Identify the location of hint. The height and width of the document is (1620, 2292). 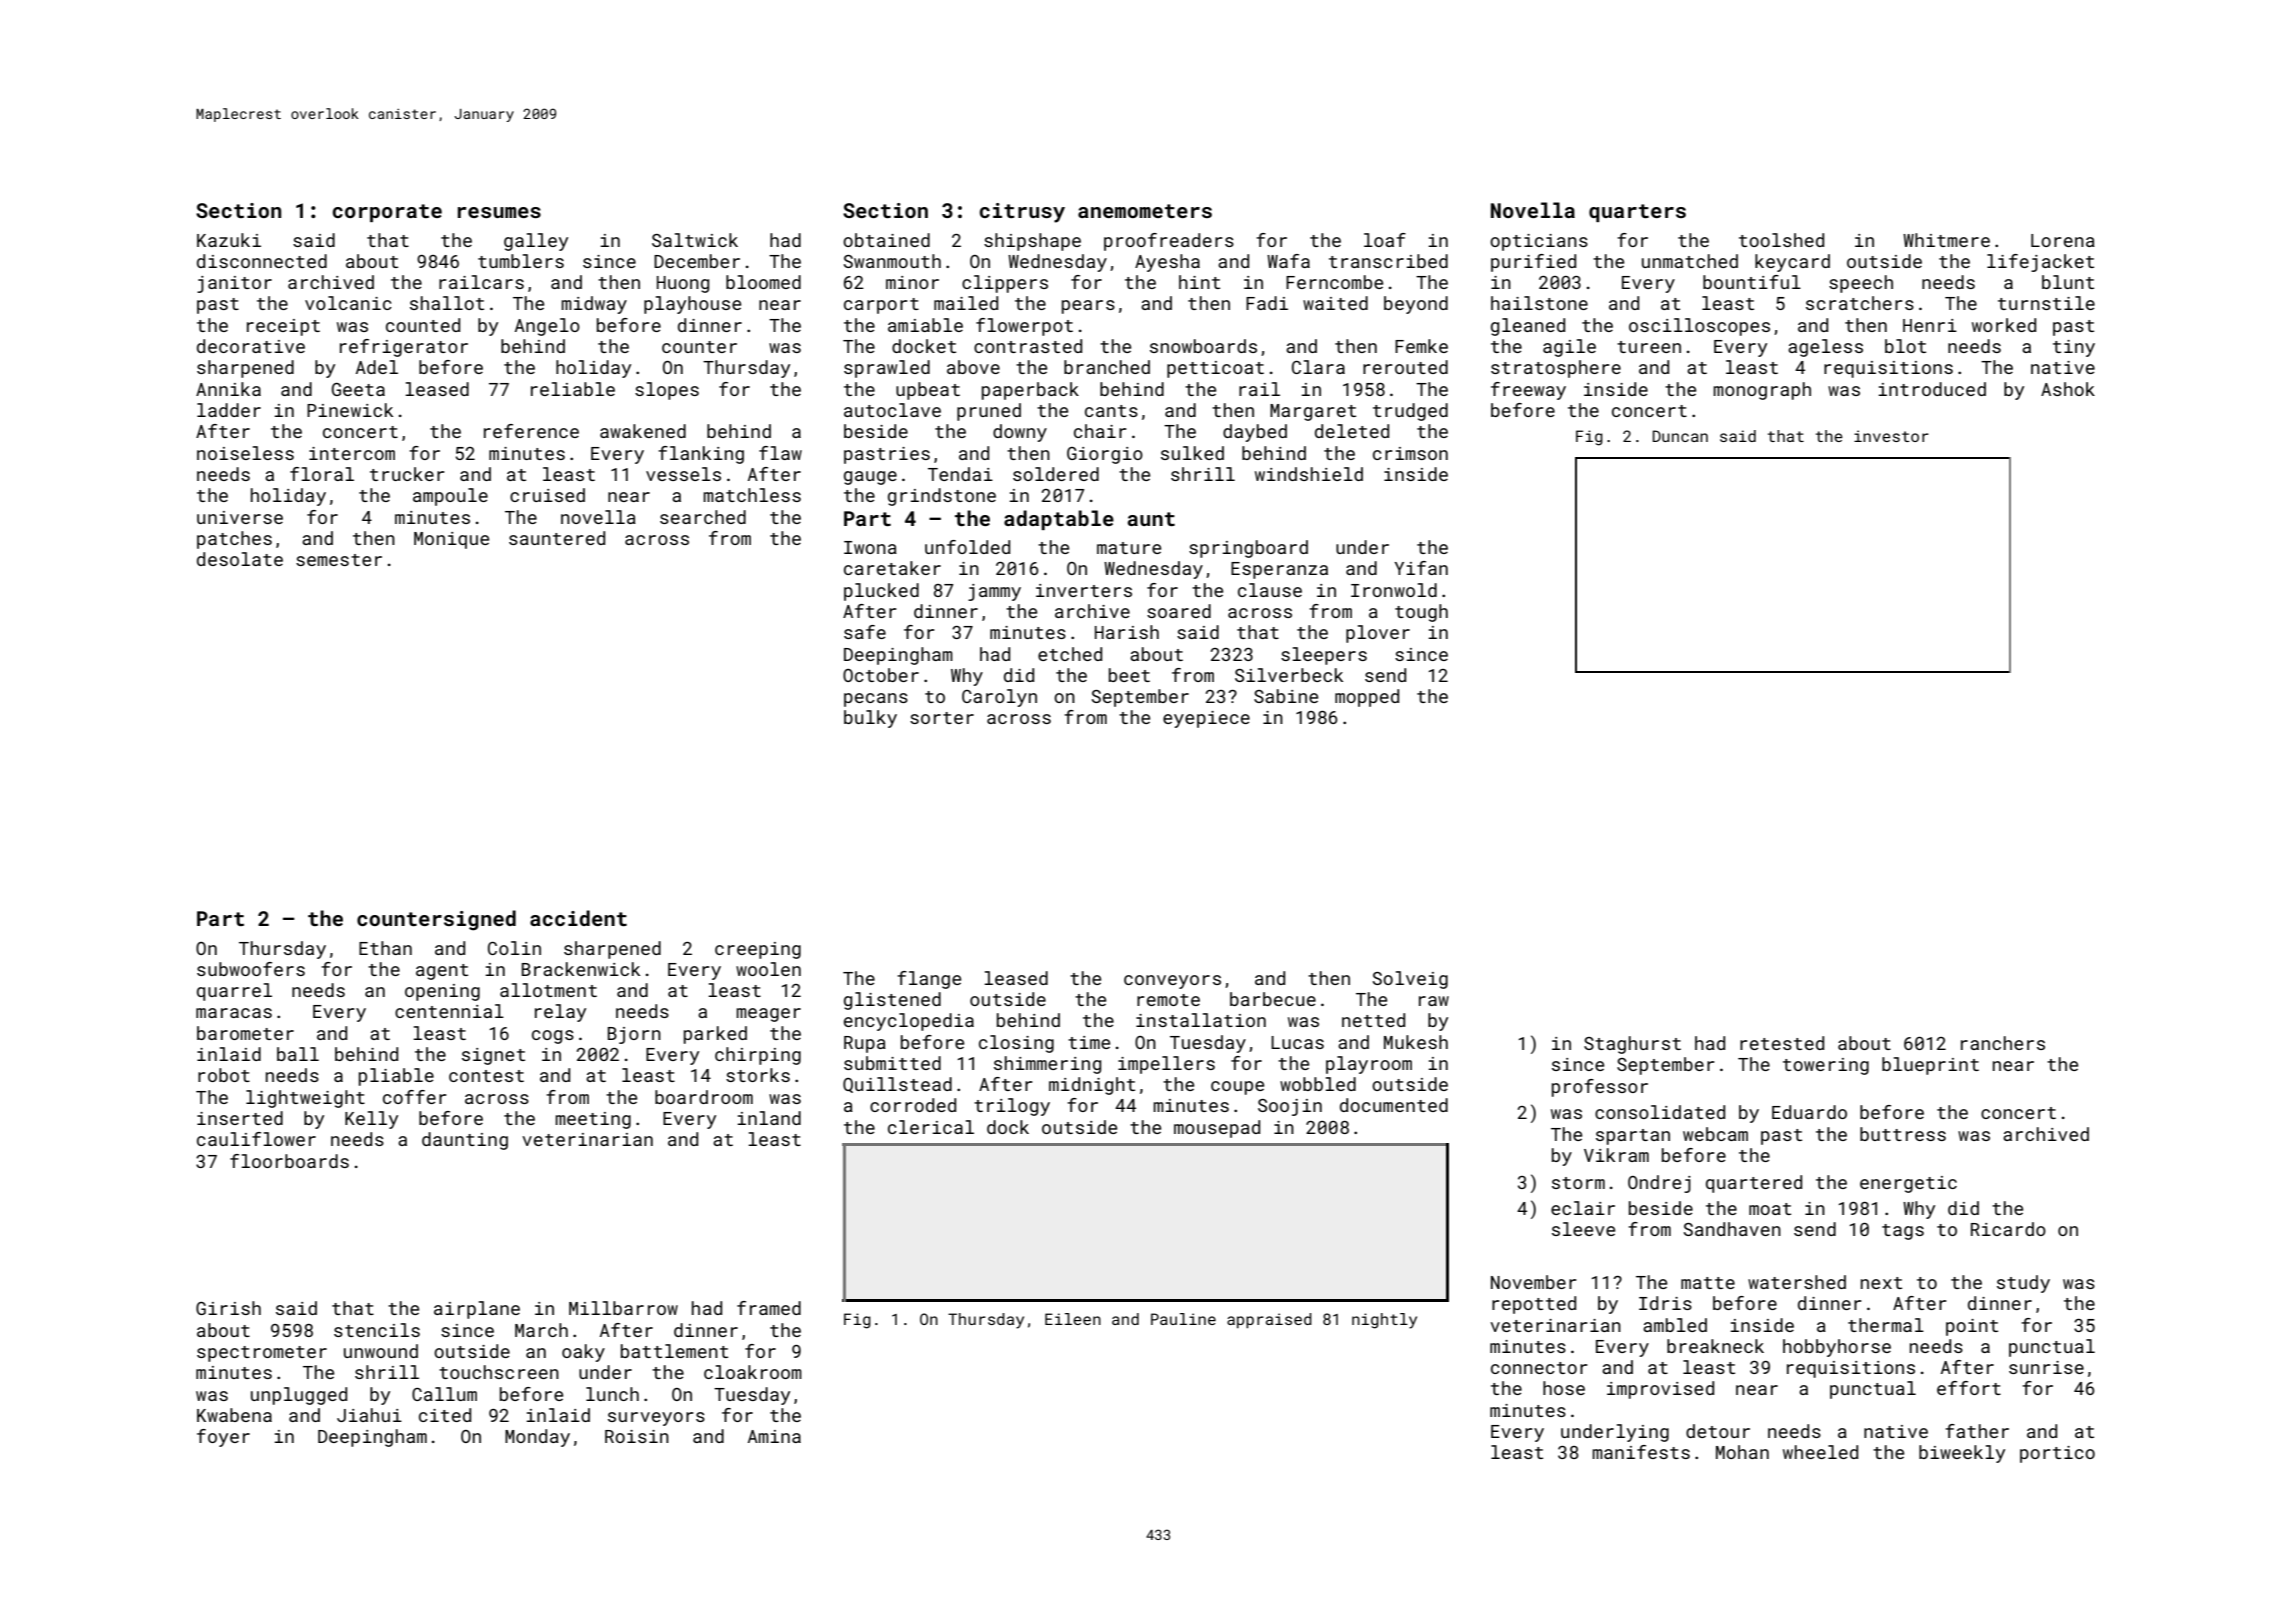
(1199, 282).
